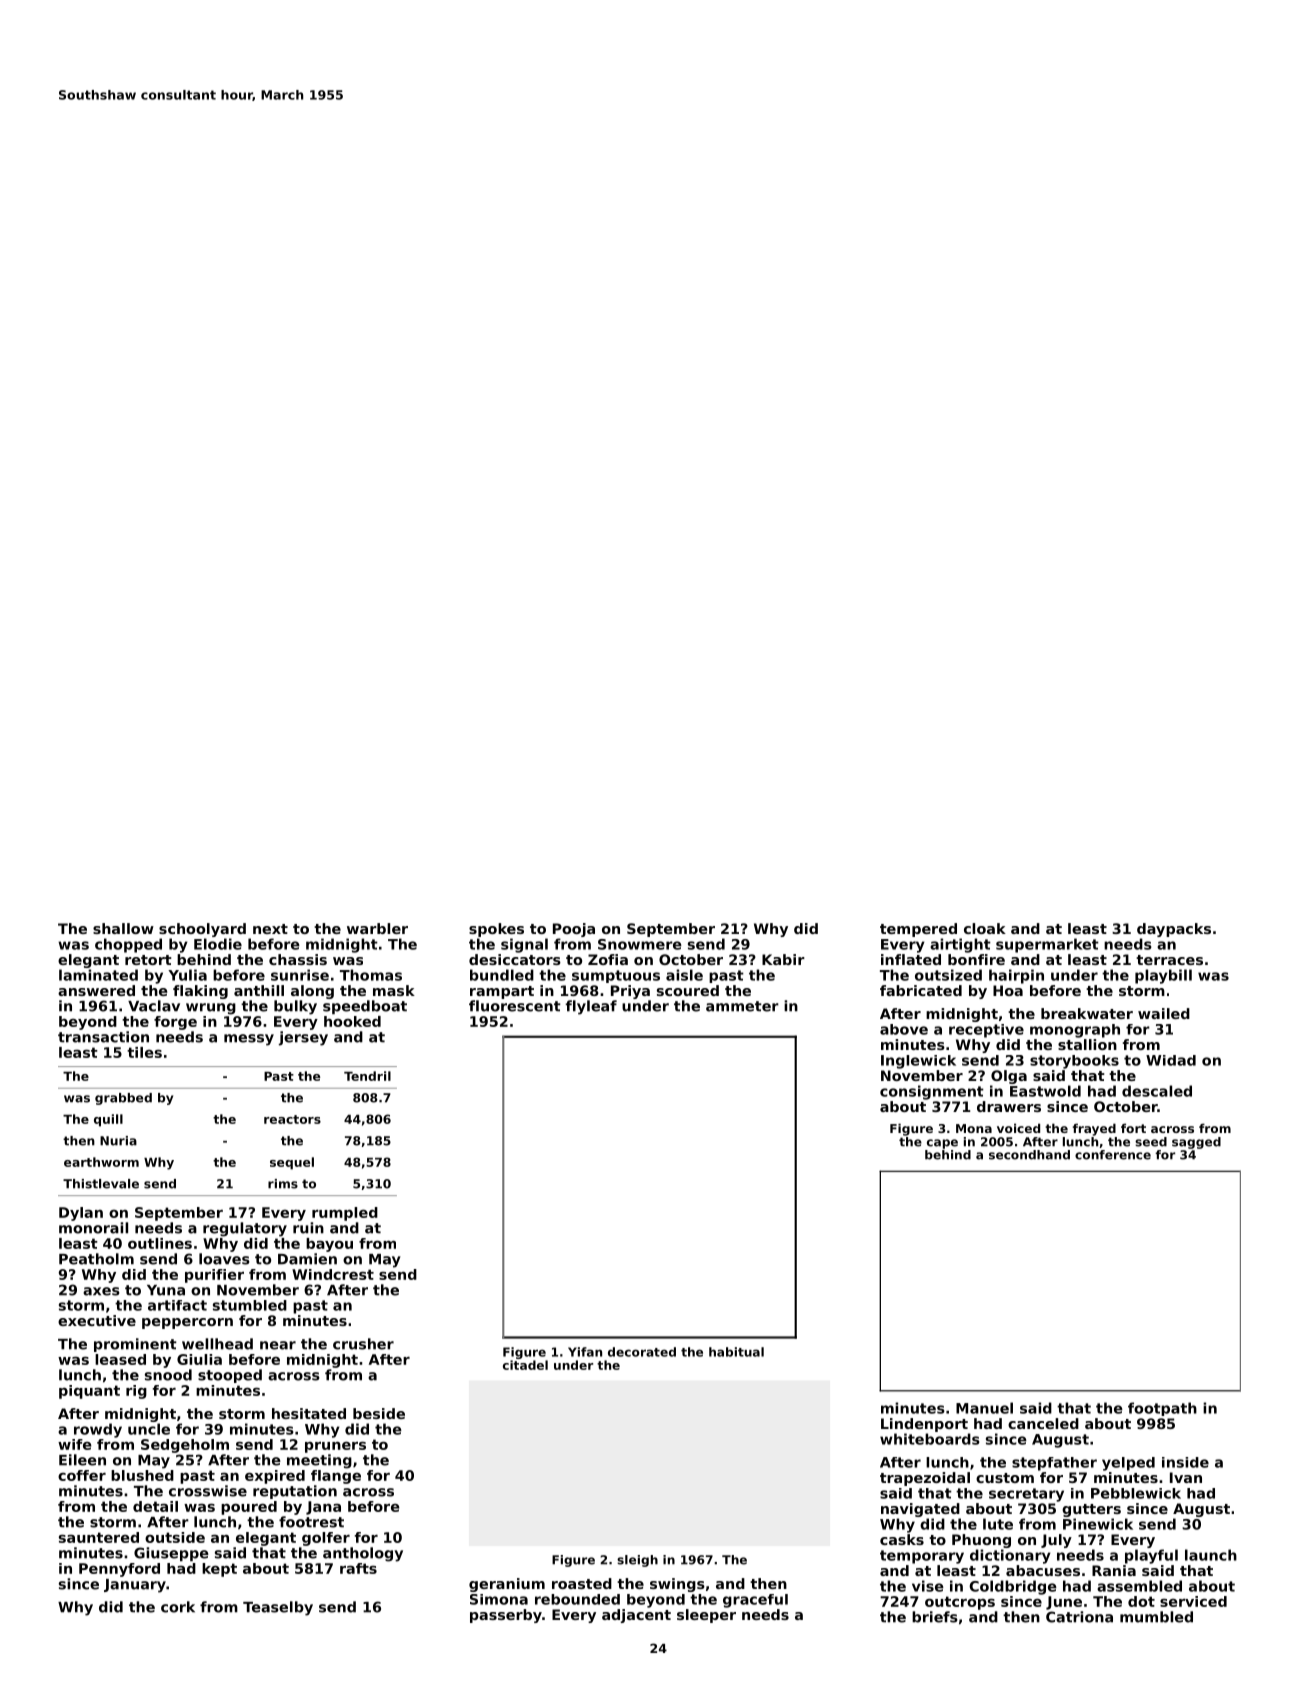 This screenshot has width=1299, height=1681. I want to click on Teaselby, so click(278, 1608).
